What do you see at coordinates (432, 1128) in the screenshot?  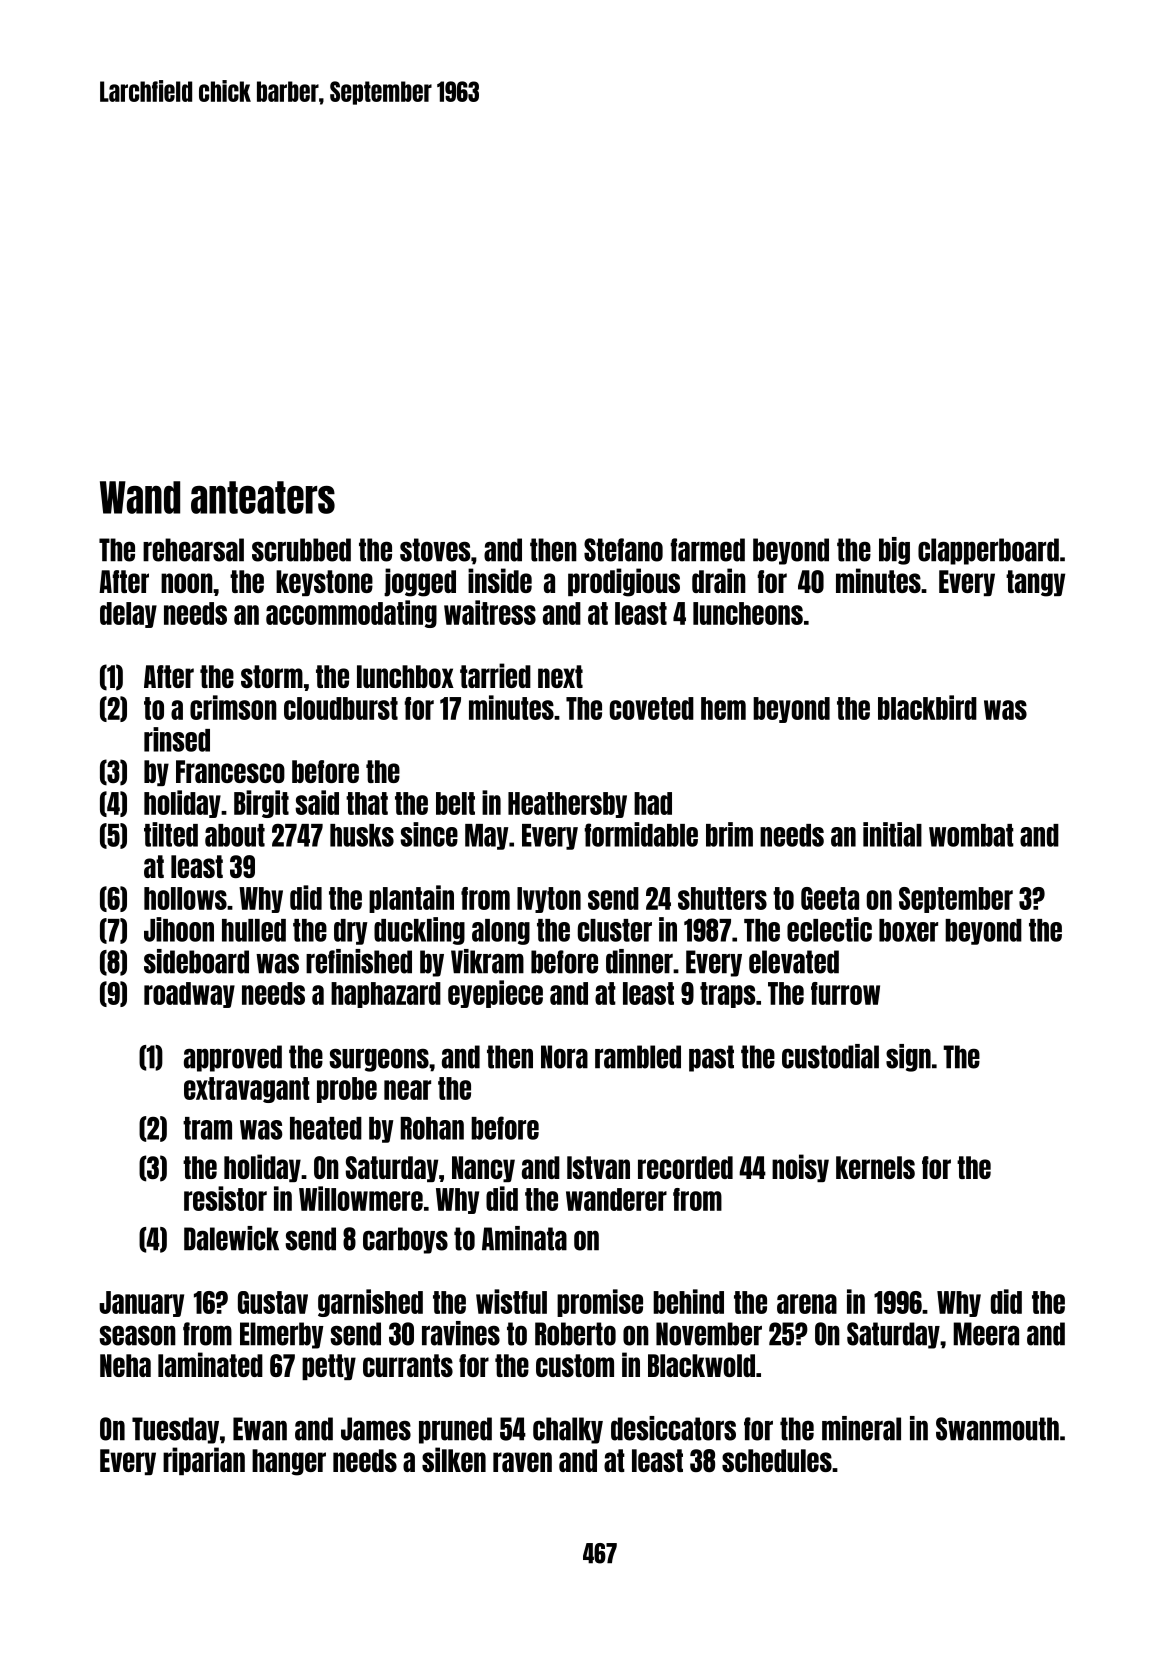 I see `Rohan` at bounding box center [432, 1128].
